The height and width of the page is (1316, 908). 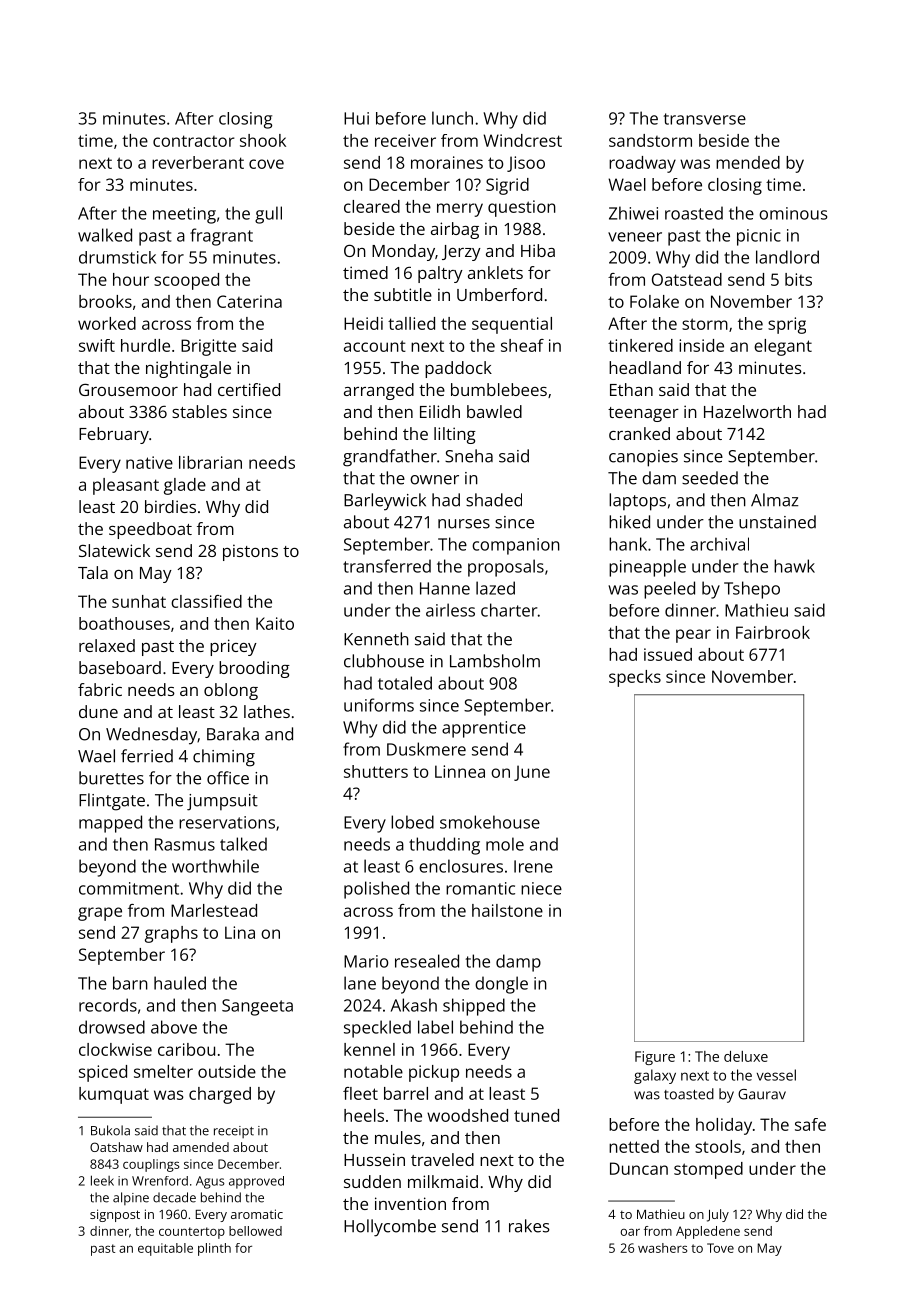 I want to click on apprentice, so click(x=484, y=729).
